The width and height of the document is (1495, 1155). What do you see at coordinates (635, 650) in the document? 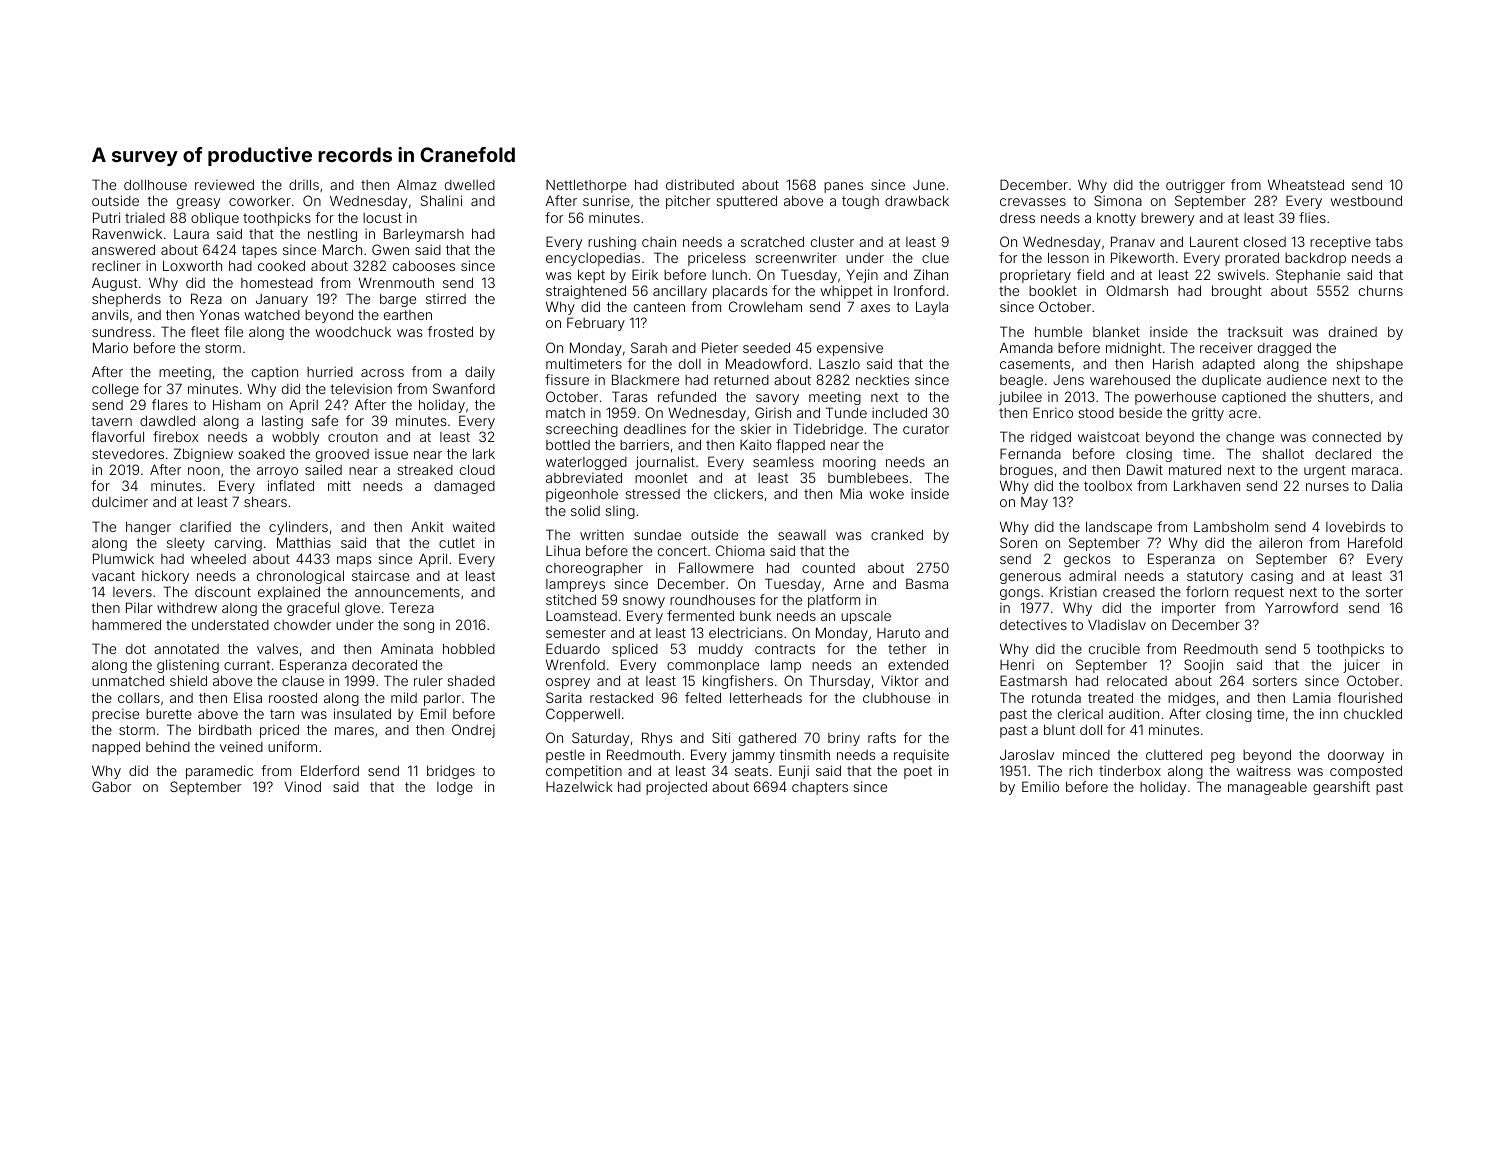
I see `spliced` at bounding box center [635, 650].
